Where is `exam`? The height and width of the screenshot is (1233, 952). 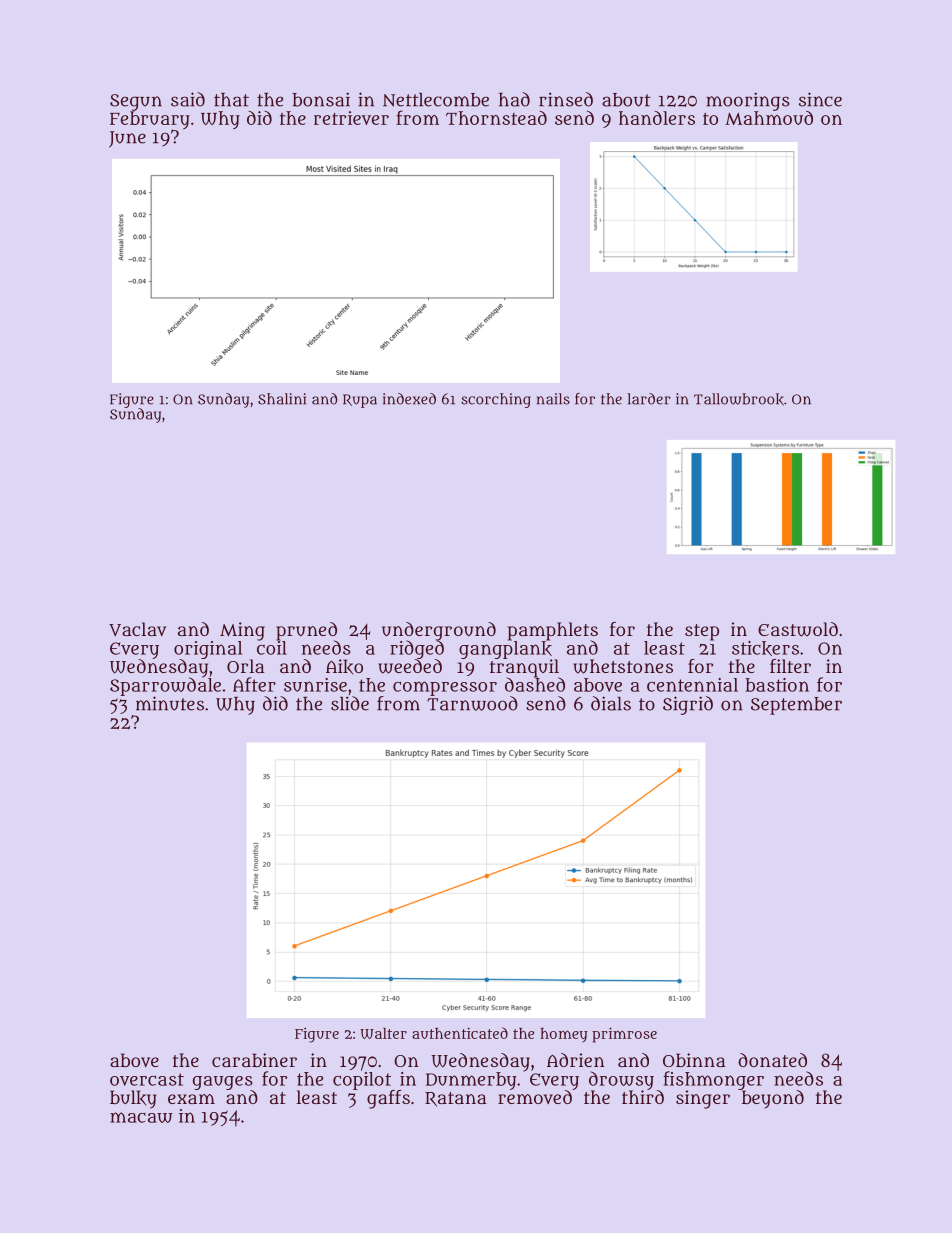 exam is located at coordinates (191, 1099).
